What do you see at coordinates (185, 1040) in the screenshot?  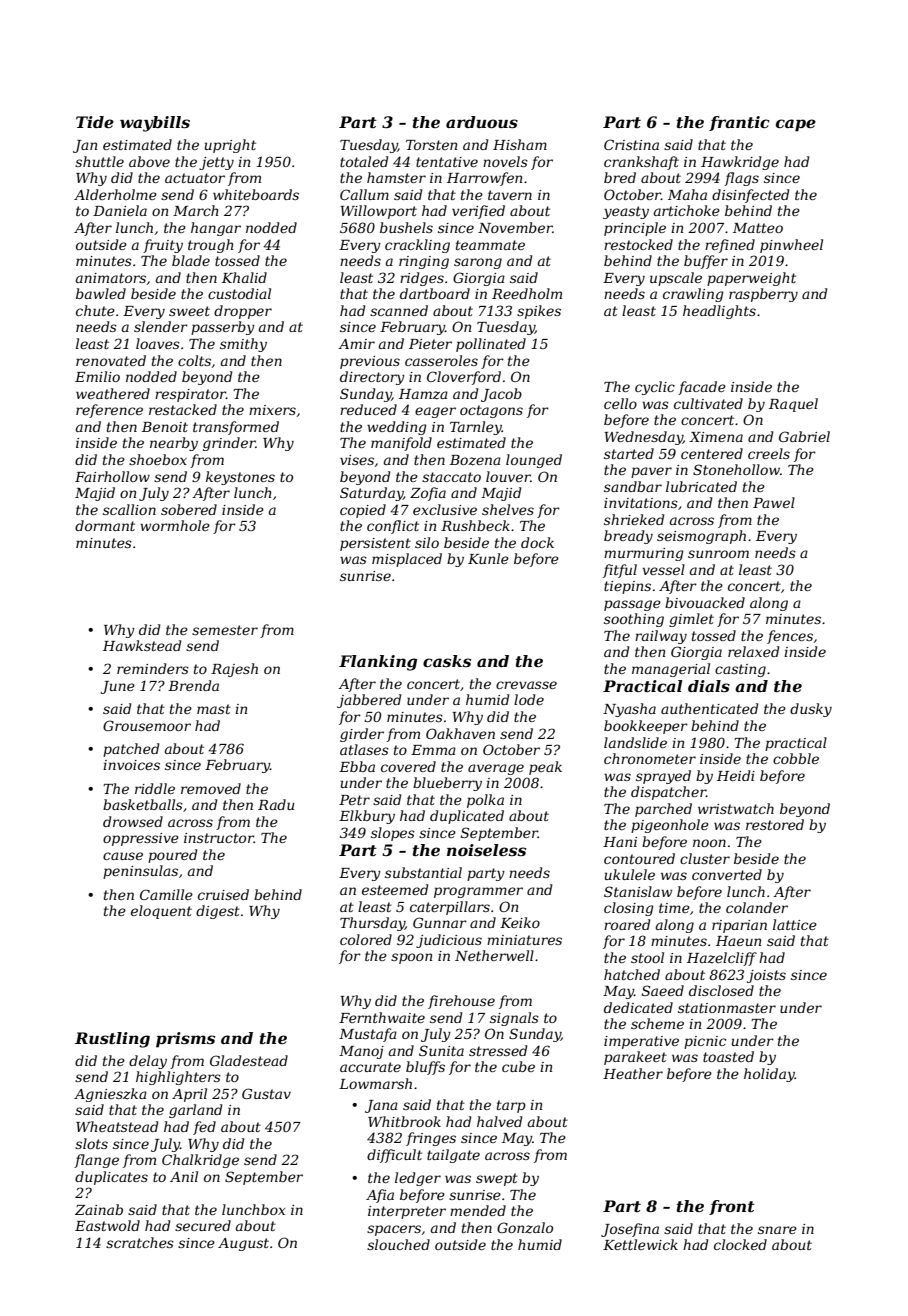 I see `prisms` at bounding box center [185, 1040].
